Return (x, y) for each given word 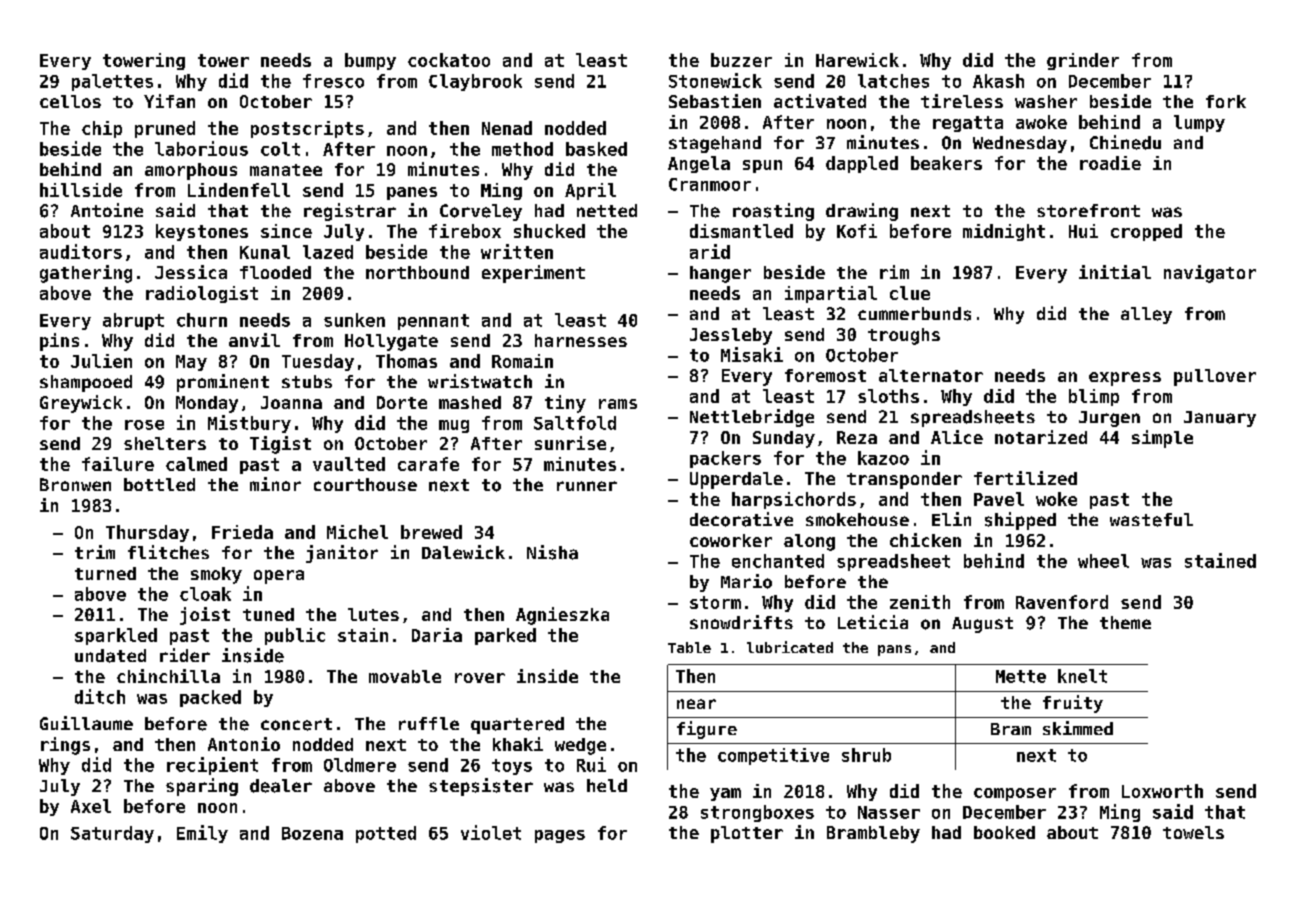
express (1125, 379)
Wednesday (1020, 144)
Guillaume (86, 723)
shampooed (86, 383)
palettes (112, 82)
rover (480, 678)
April (590, 191)
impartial (831, 294)
